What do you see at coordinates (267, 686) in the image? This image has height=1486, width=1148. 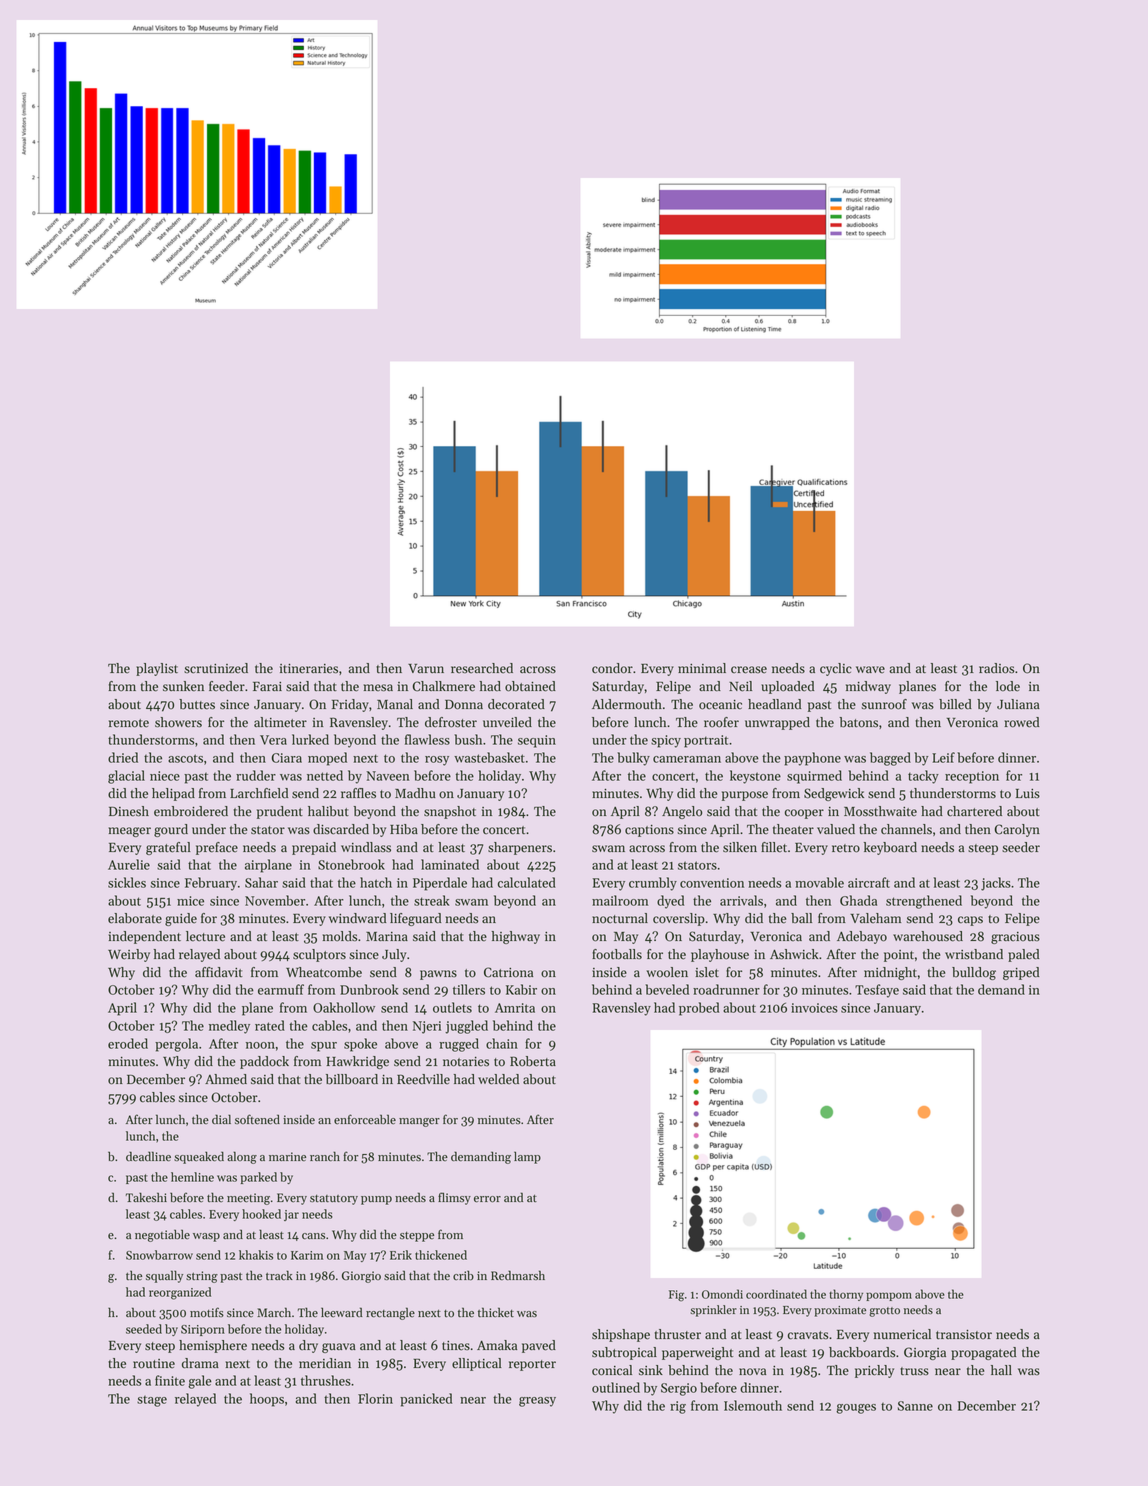 I see `Farai` at bounding box center [267, 686].
